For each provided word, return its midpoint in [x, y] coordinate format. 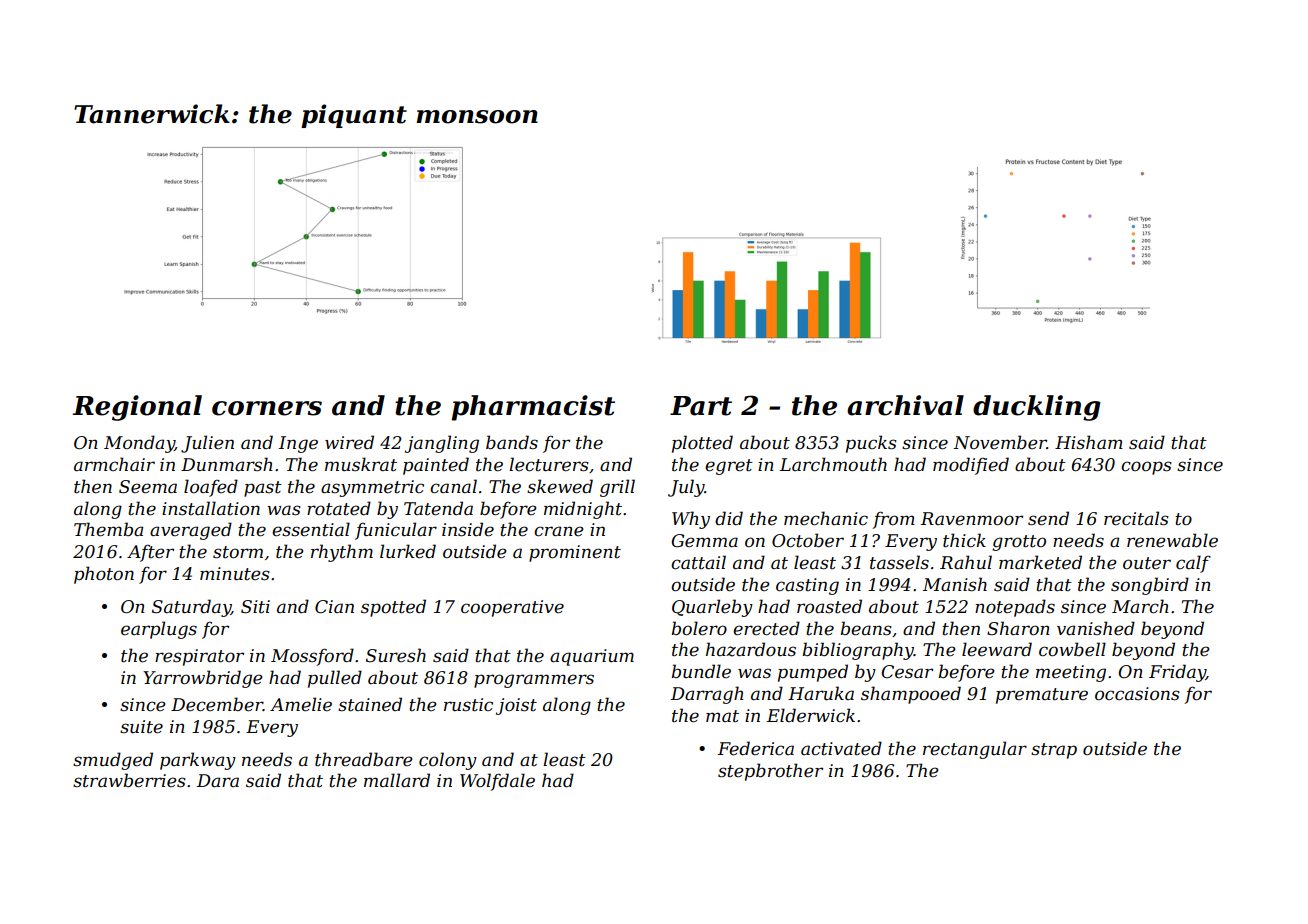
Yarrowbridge [203, 679]
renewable [1172, 540]
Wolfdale [497, 782]
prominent [575, 553]
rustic [468, 705]
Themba [108, 529]
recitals [1136, 518]
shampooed [911, 695]
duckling [1037, 408]
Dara [218, 780]
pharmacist [533, 408]
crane [559, 531]
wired [349, 442]
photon [104, 575]
